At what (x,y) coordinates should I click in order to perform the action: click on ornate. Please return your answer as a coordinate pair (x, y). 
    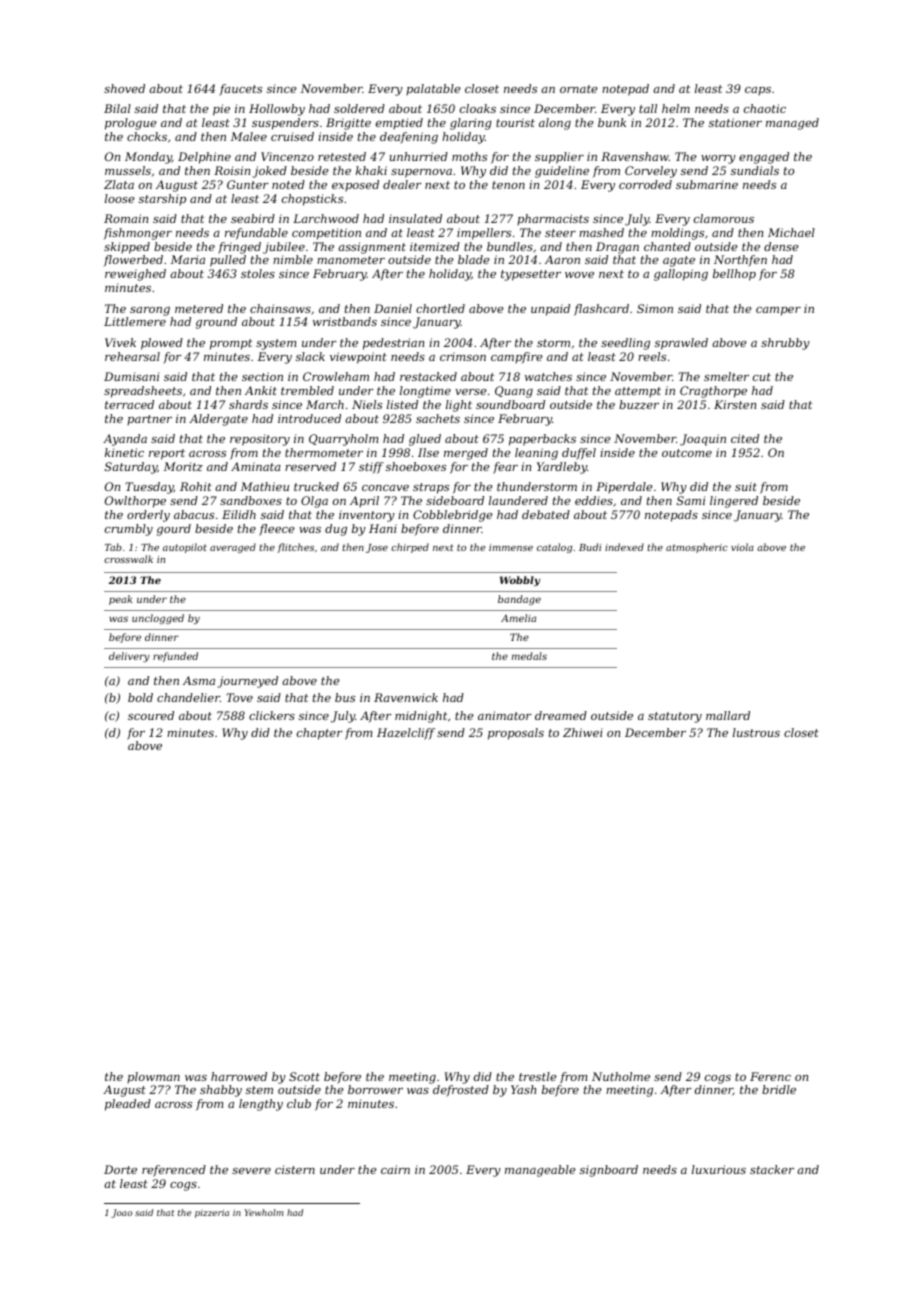
    Looking at the image, I should click on (579, 89).
